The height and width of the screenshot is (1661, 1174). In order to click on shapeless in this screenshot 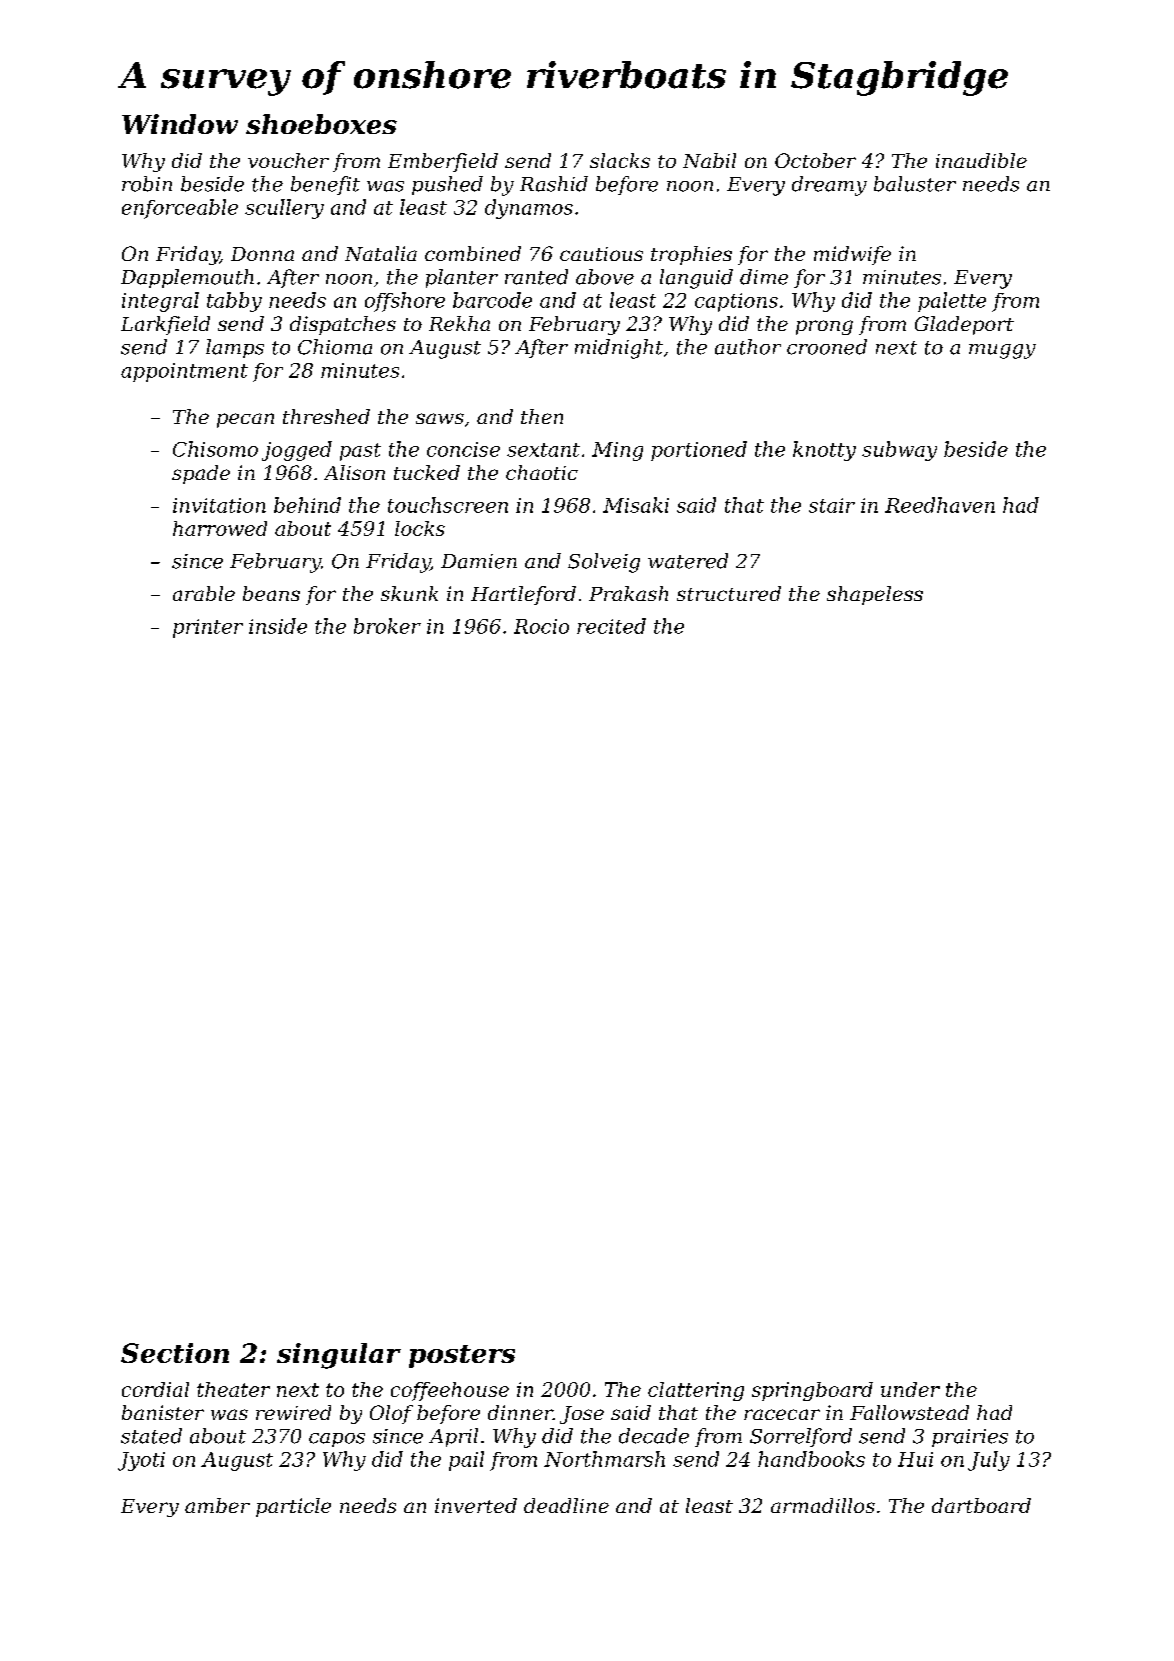, I will do `click(875, 595)`.
